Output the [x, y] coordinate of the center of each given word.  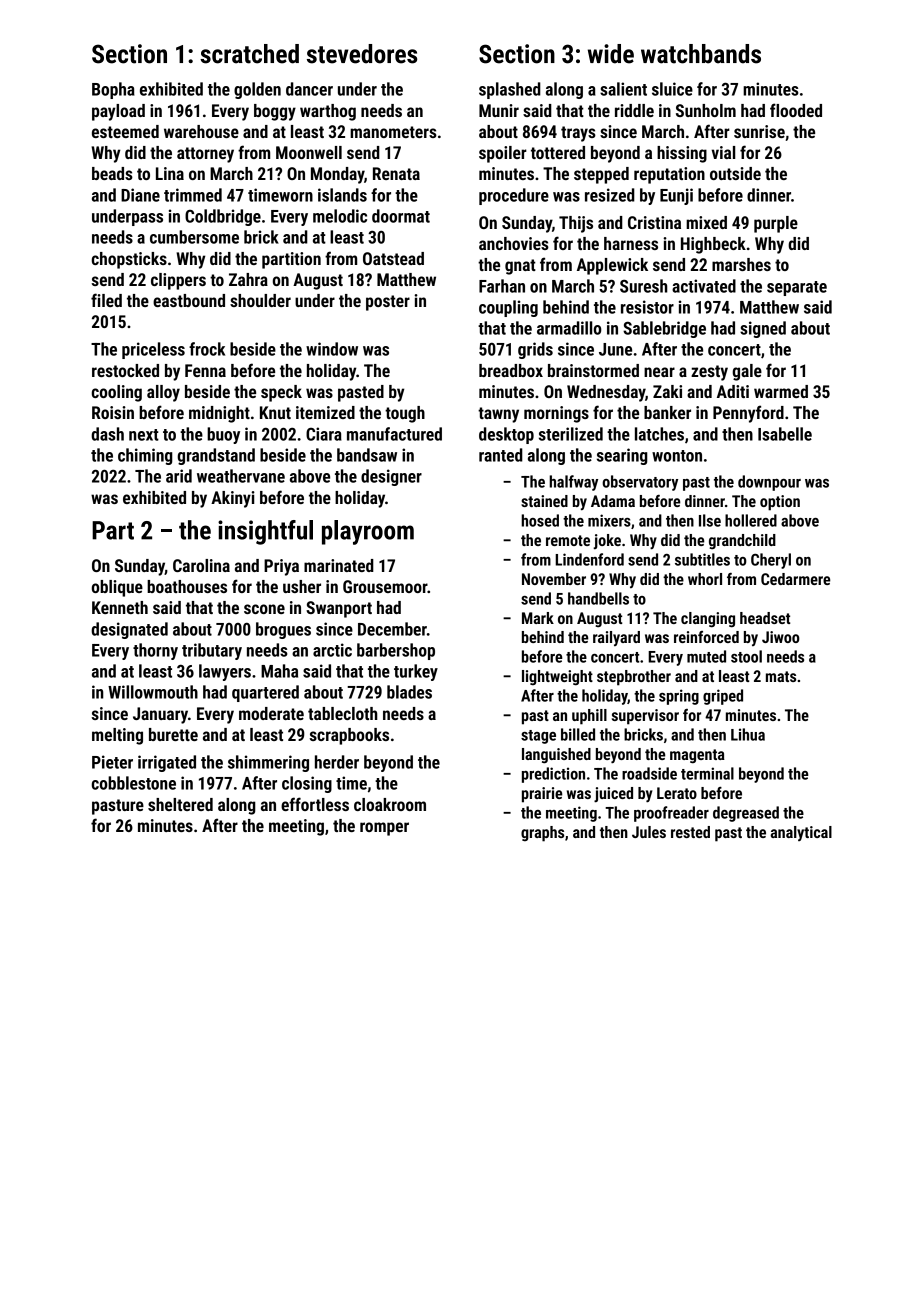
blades [409, 692]
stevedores [362, 54]
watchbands [701, 54]
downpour [769, 483]
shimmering [268, 763]
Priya [281, 567]
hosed [540, 520]
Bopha [113, 90]
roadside [649, 773]
